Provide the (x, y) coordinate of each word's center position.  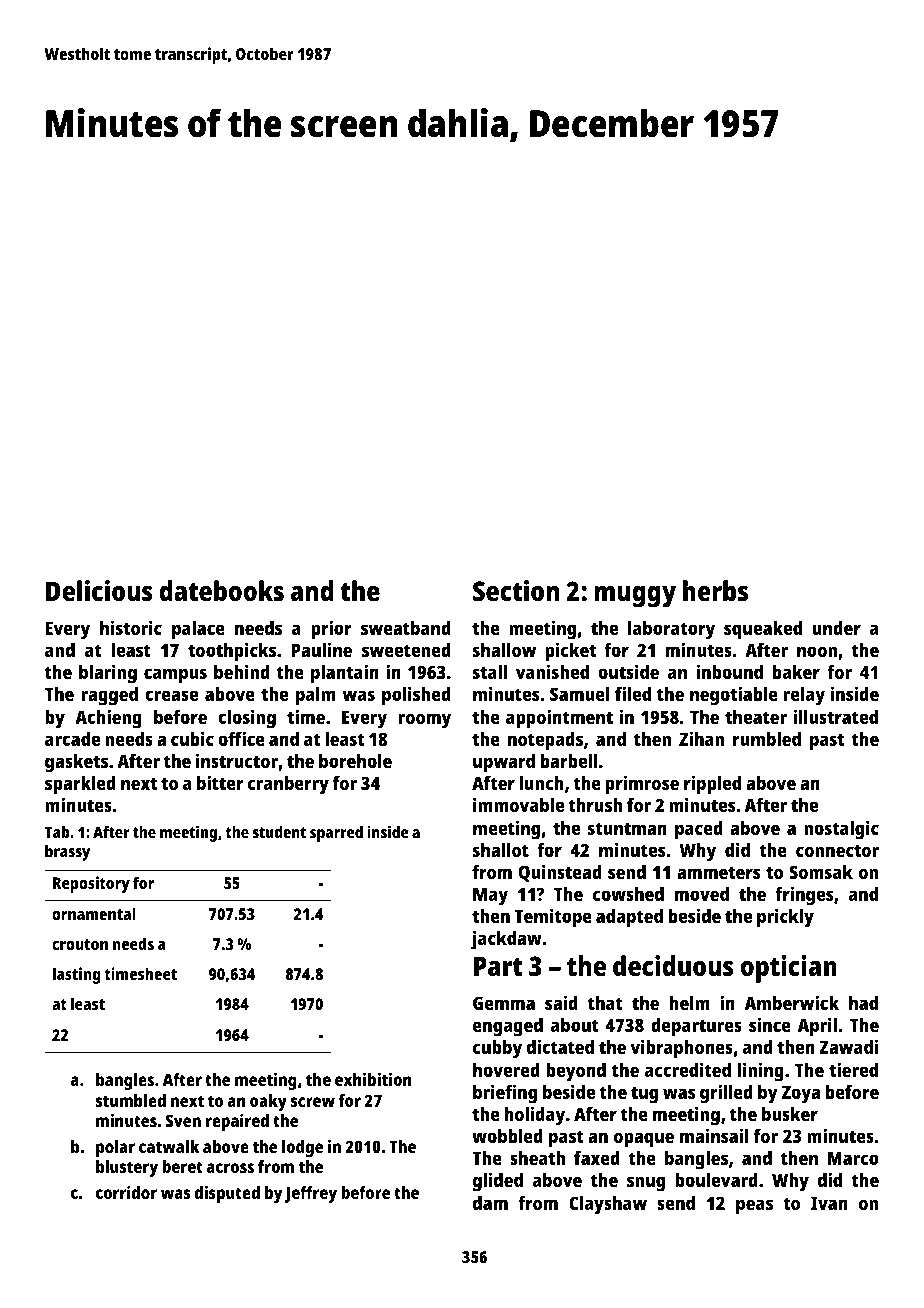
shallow (504, 650)
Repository (91, 884)
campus (175, 676)
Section (516, 590)
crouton (80, 944)
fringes (804, 896)
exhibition (373, 1079)
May (490, 896)
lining (761, 1072)
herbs (715, 590)
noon (817, 651)
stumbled (131, 1100)
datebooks (221, 590)
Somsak (821, 872)
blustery (127, 1168)
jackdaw (506, 940)
